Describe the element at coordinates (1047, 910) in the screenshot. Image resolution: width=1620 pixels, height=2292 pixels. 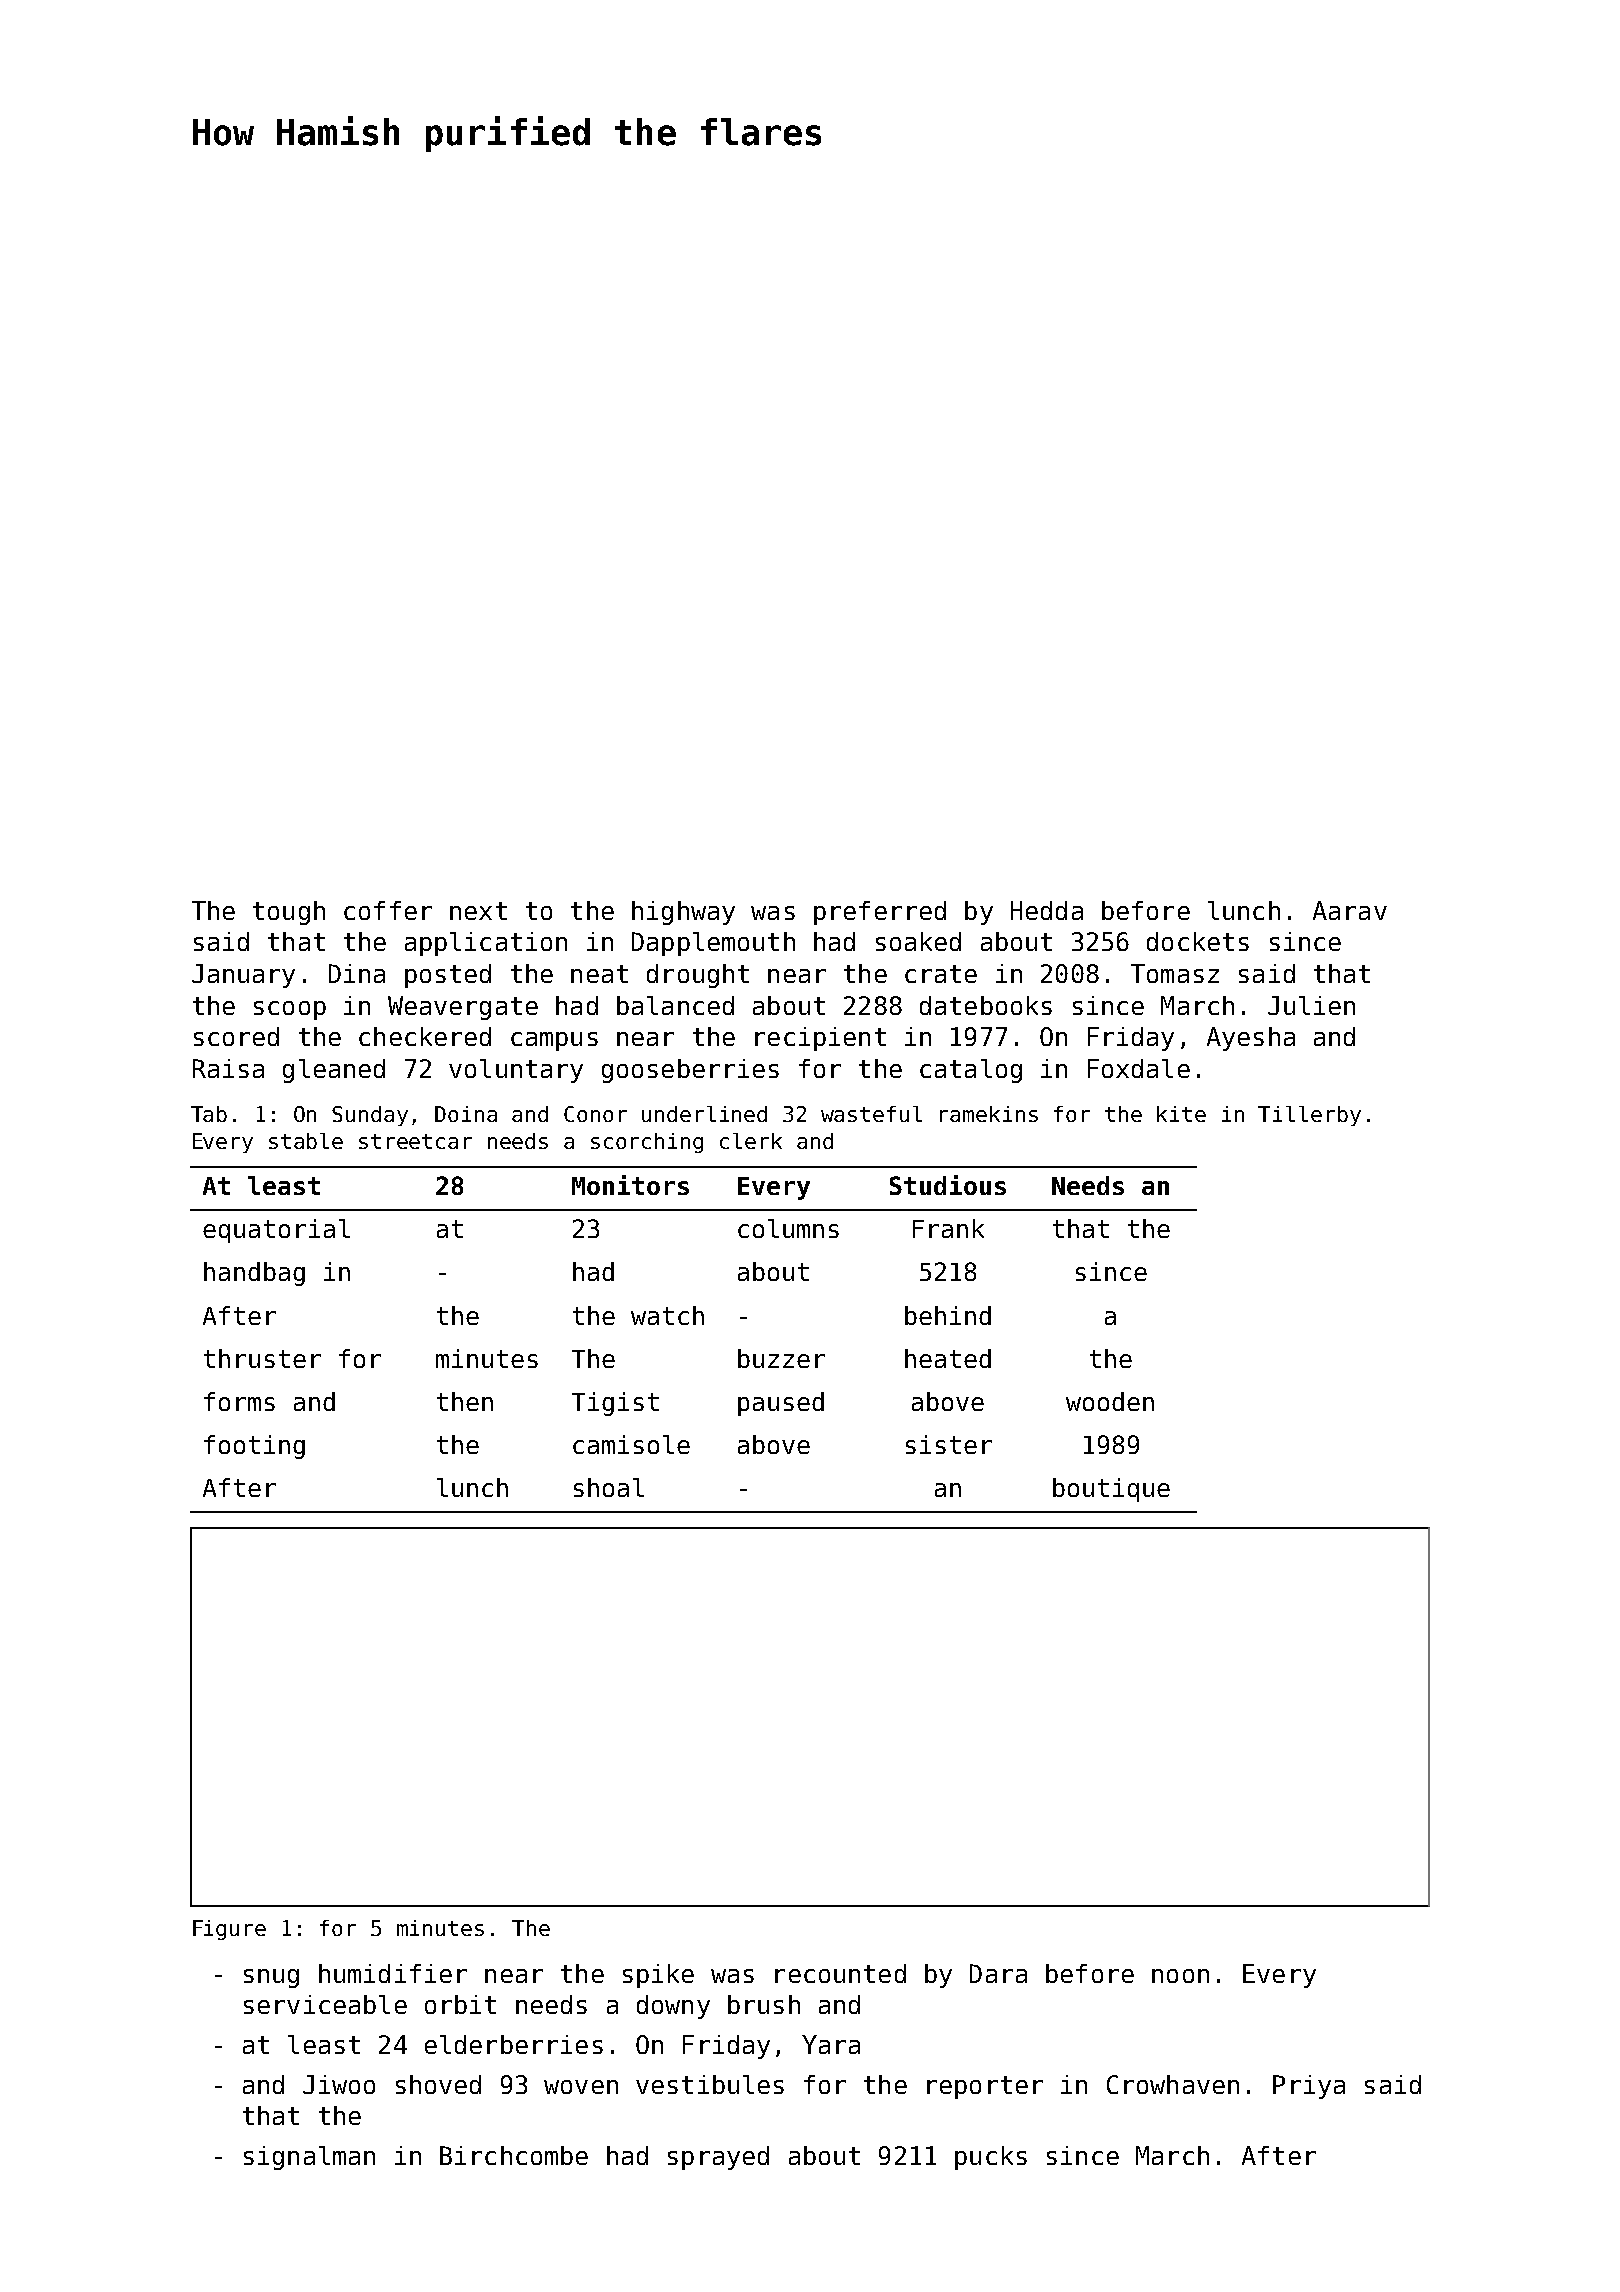
I see `Hedda` at that location.
